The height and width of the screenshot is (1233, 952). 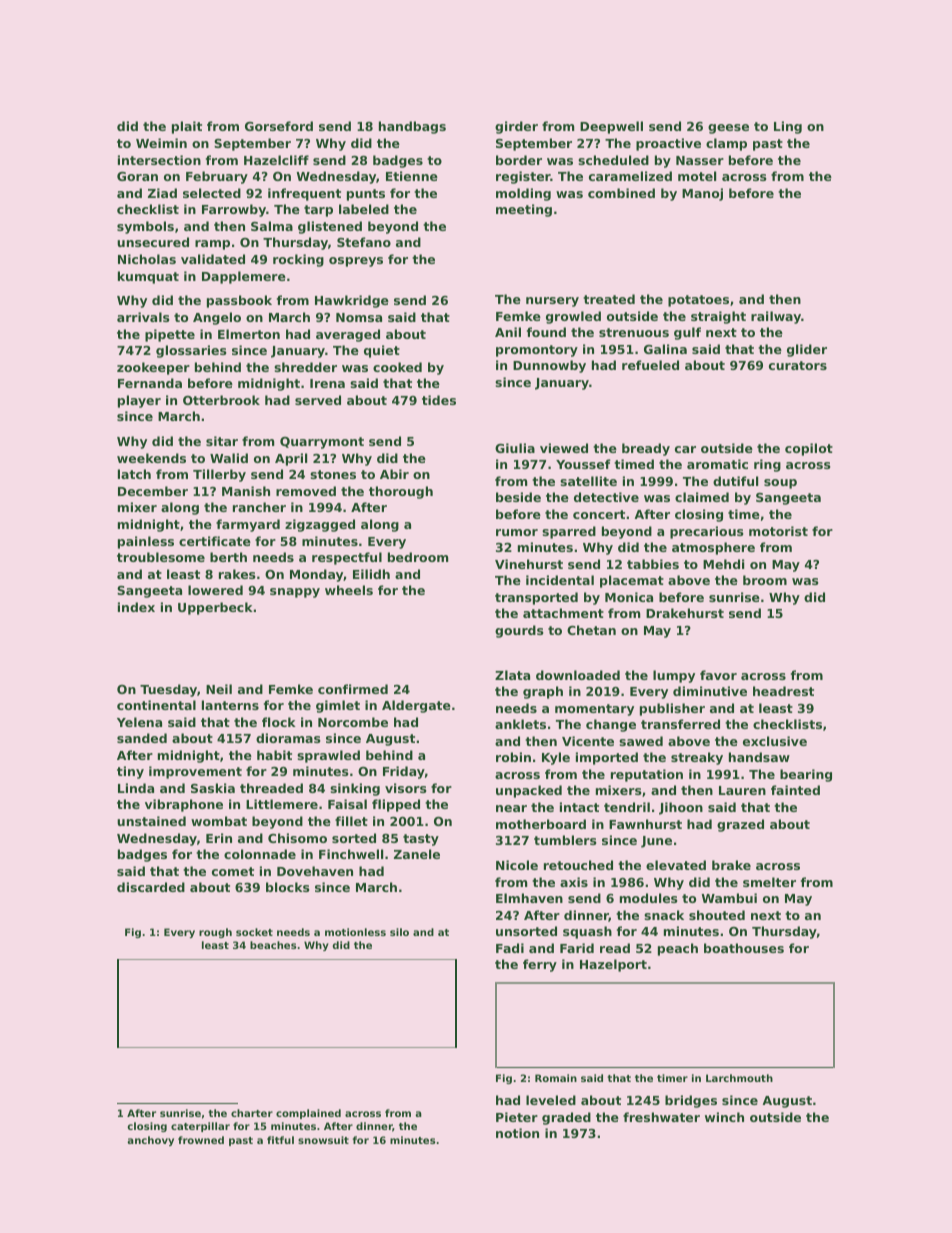 What do you see at coordinates (517, 532) in the screenshot?
I see `rumor` at bounding box center [517, 532].
